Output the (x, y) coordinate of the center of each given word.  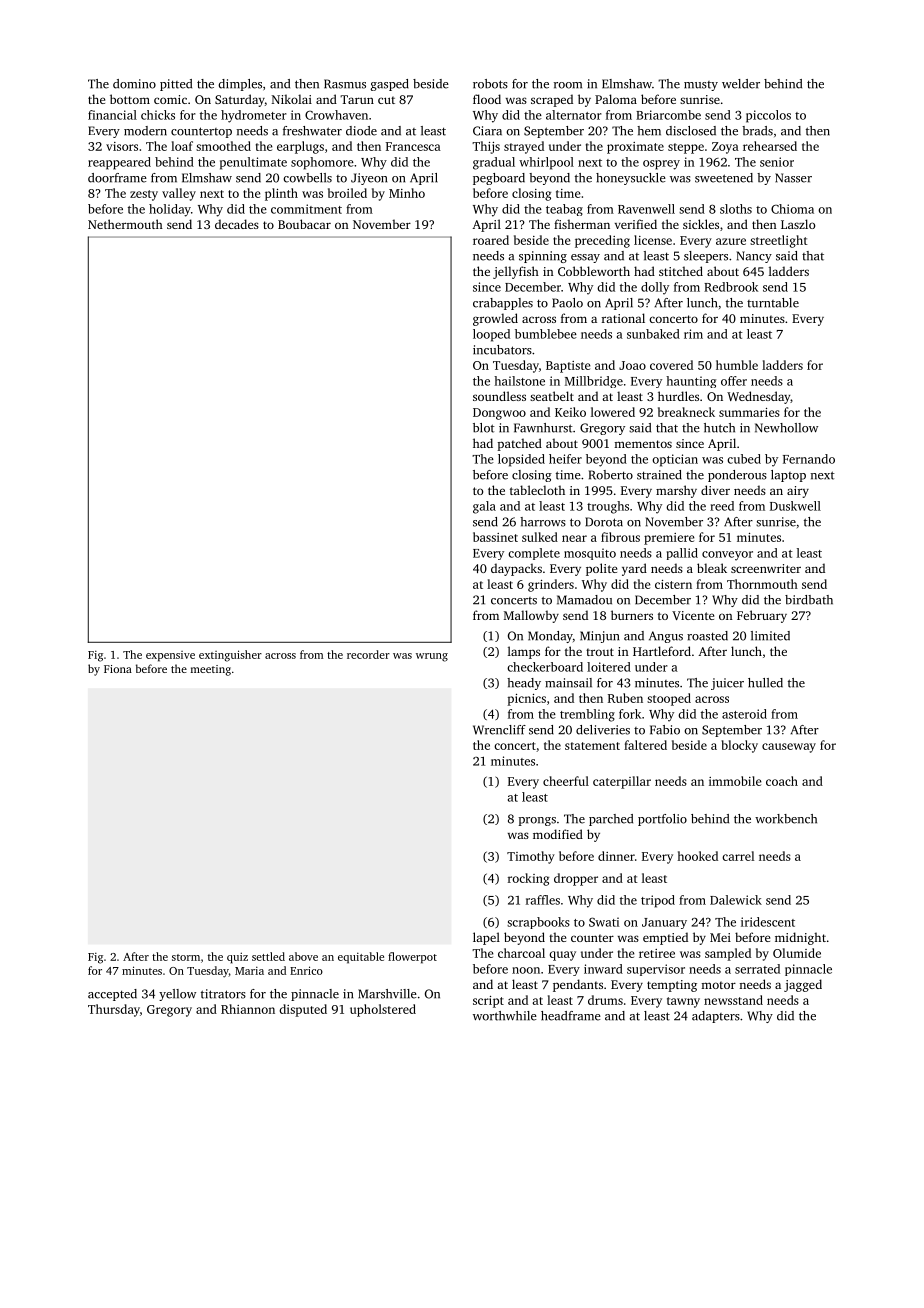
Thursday (114, 1010)
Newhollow (786, 428)
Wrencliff (499, 730)
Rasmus (345, 84)
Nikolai (292, 99)
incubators (502, 350)
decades (237, 224)
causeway (789, 748)
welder (741, 84)
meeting (211, 670)
